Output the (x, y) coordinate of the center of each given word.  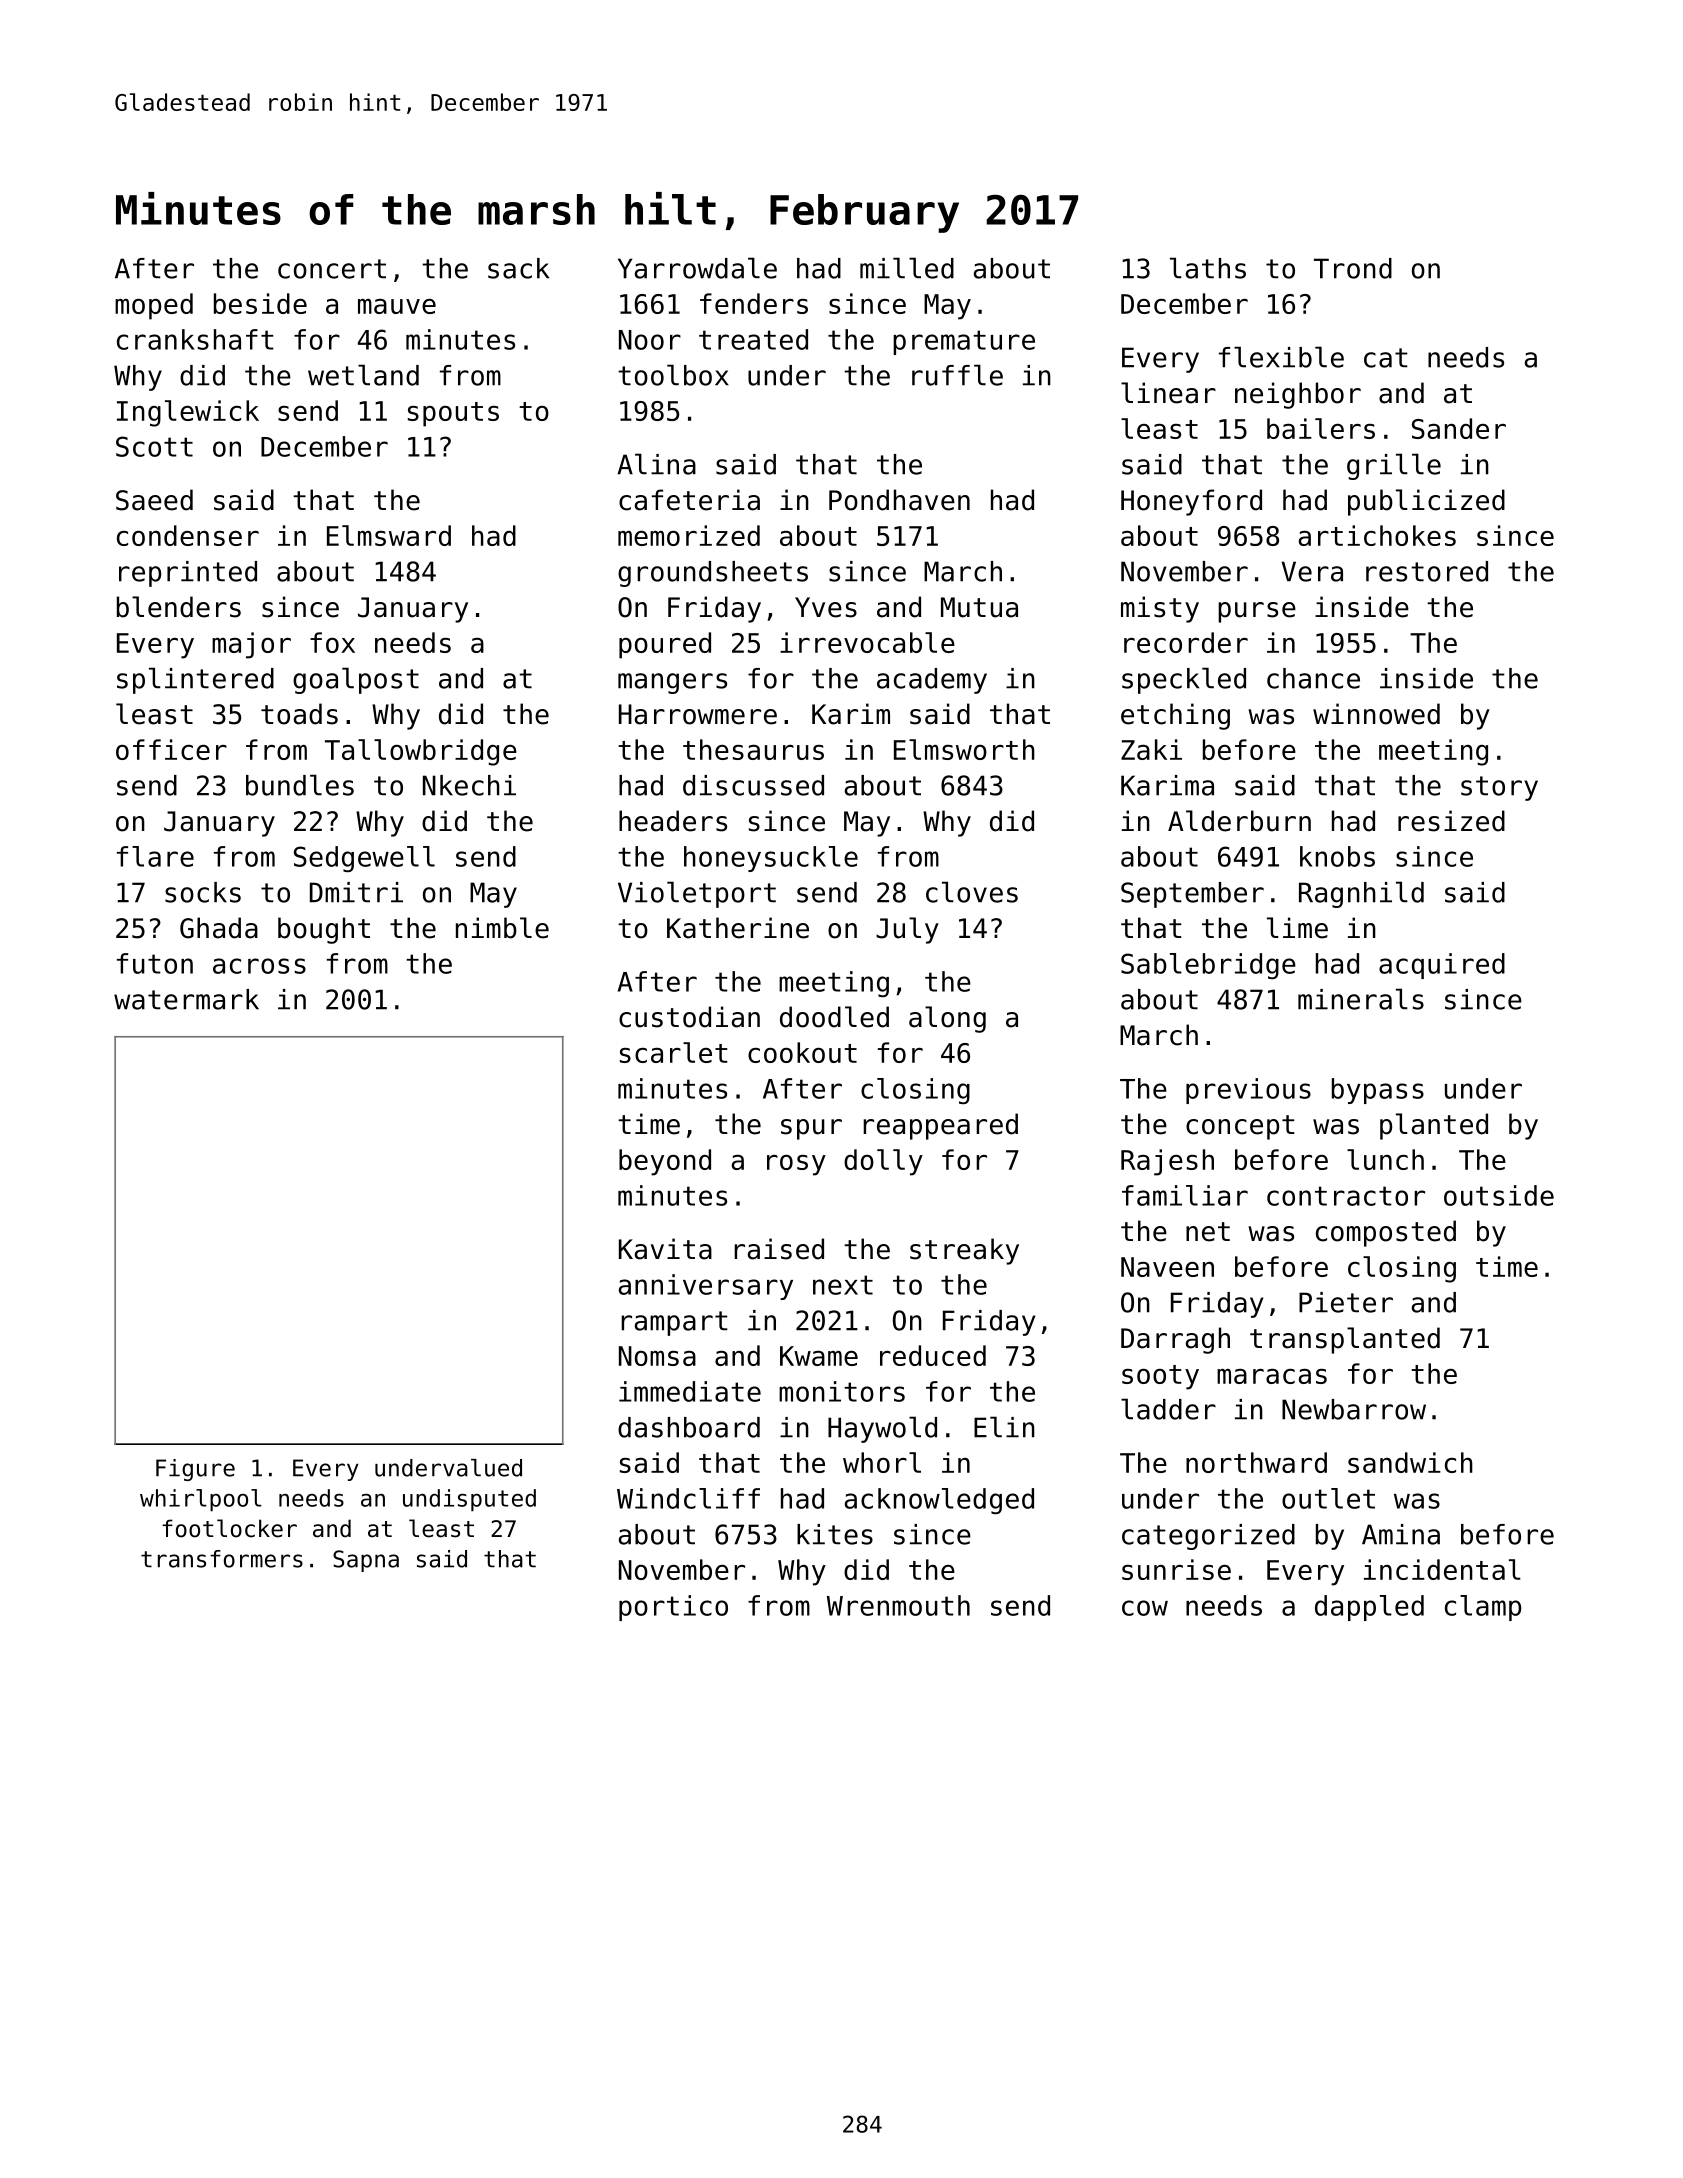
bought (324, 930)
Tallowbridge (421, 752)
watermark (186, 999)
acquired (1442, 966)
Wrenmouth (898, 1605)
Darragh (1175, 1340)
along (947, 1019)
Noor (650, 340)
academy (932, 681)
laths (1208, 268)
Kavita (665, 1249)
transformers (222, 1559)
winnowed (1376, 714)
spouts (453, 414)
